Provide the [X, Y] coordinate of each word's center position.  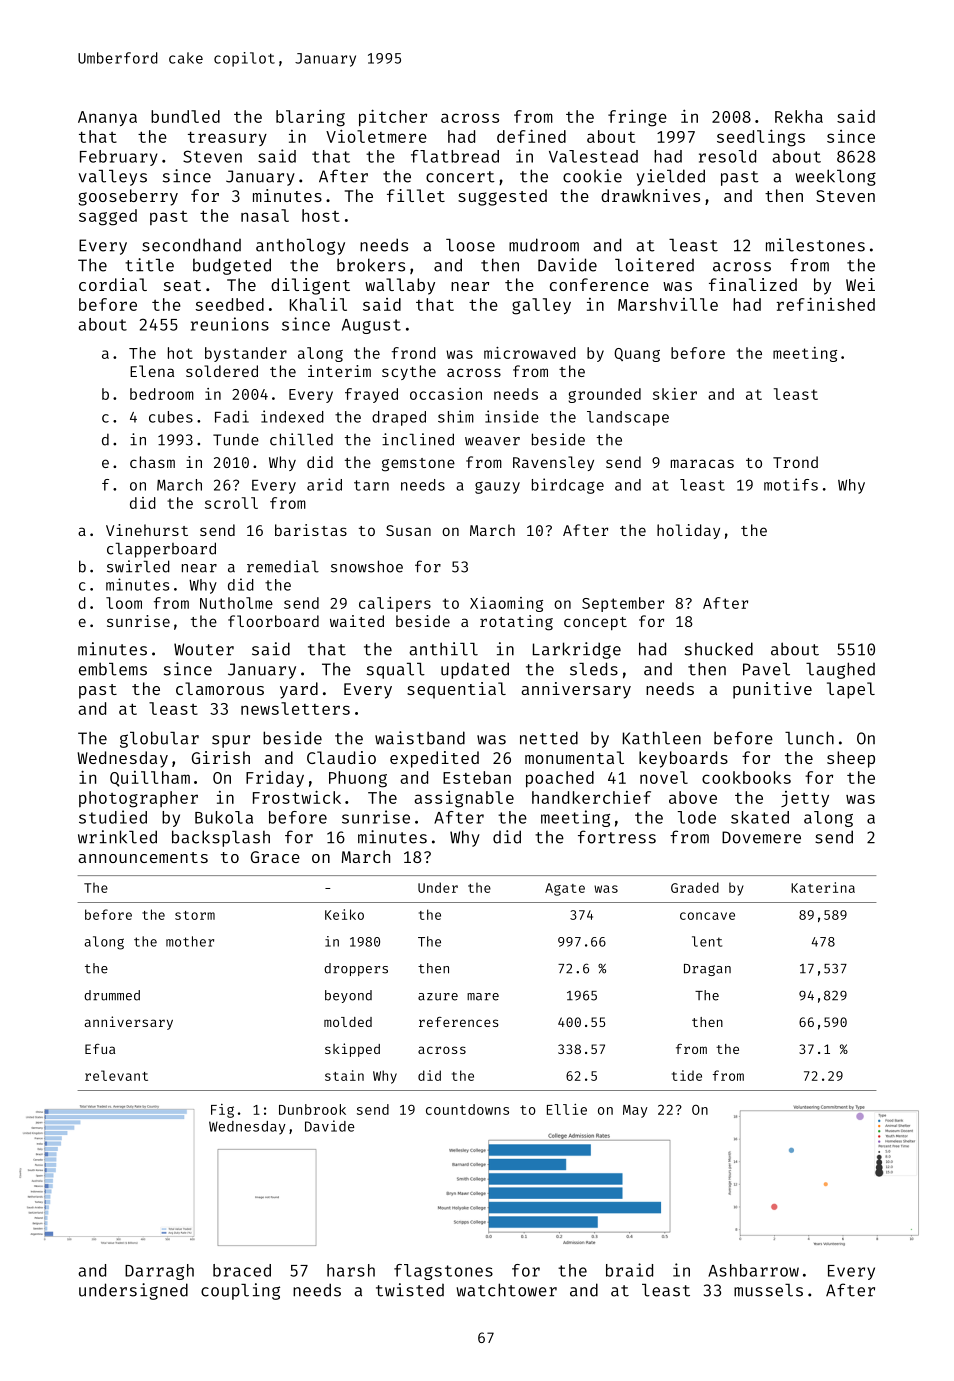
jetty [805, 799]
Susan [408, 530]
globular [159, 739]
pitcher [393, 118]
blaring [310, 118]
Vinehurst [147, 530]
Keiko [344, 914]
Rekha [799, 116]
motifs [791, 484]
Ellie [567, 1109]
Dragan [707, 970]
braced [242, 1270]
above [693, 797]
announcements [143, 857]
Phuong [358, 779]
